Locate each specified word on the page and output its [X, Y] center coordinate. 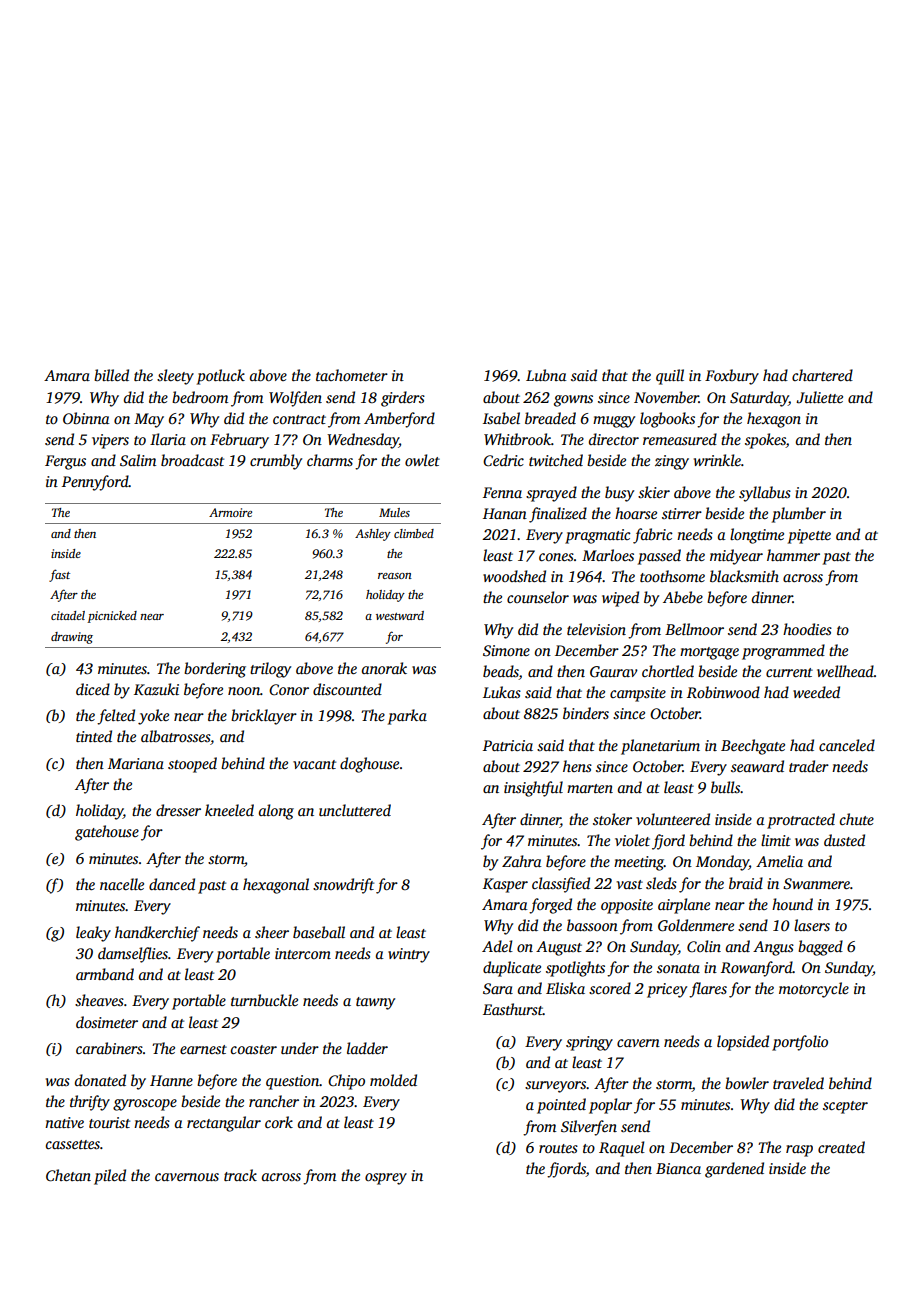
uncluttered [355, 810]
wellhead [845, 671]
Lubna [546, 375]
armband [105, 974]
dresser [178, 810]
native [64, 1122]
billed [111, 375]
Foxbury [732, 377]
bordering [215, 670]
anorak [384, 668]
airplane [684, 906]
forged [550, 906]
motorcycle [814, 990]
